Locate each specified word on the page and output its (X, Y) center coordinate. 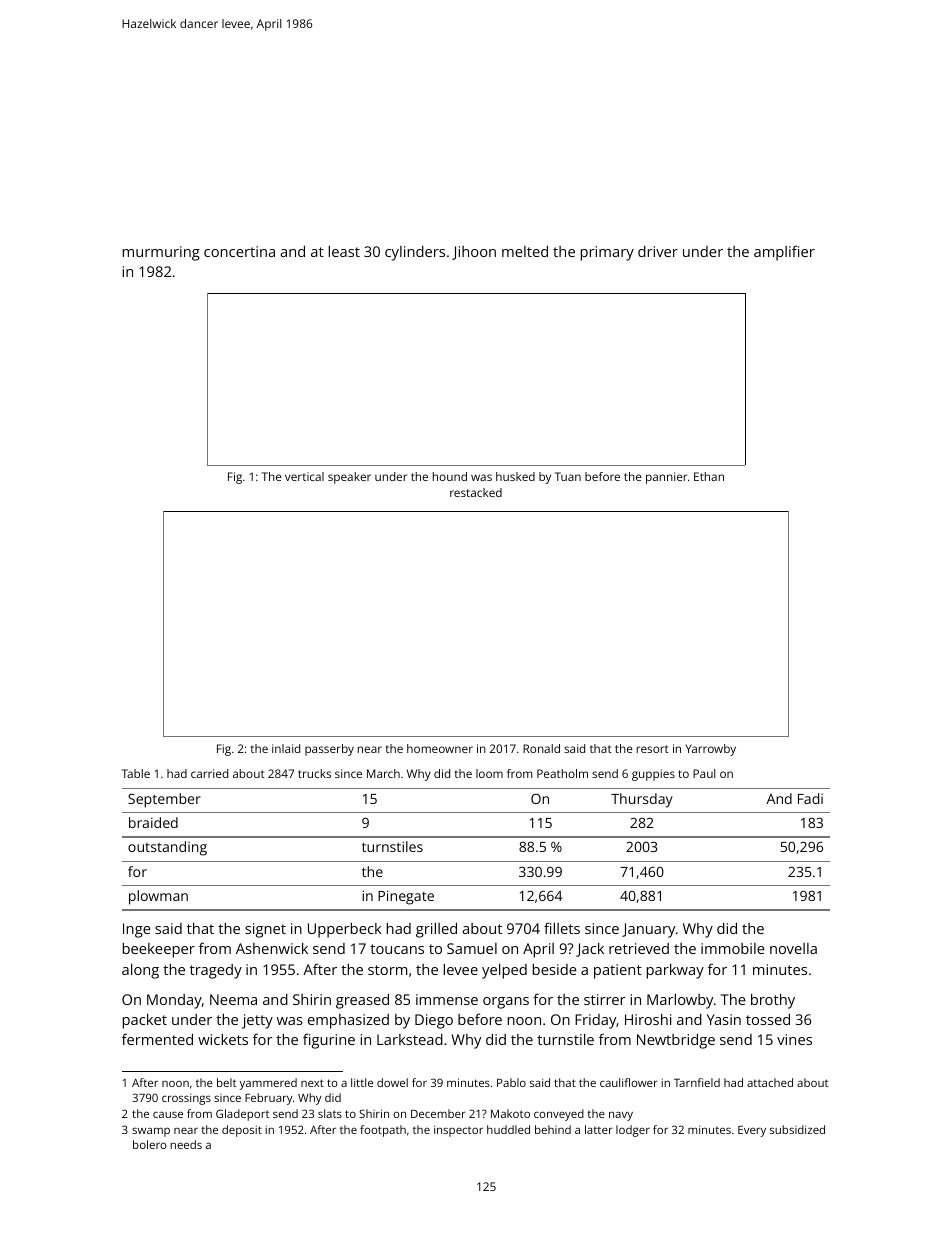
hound (450, 476)
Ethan (709, 476)
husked (515, 476)
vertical (304, 476)
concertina (239, 251)
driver (658, 251)
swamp (151, 1132)
